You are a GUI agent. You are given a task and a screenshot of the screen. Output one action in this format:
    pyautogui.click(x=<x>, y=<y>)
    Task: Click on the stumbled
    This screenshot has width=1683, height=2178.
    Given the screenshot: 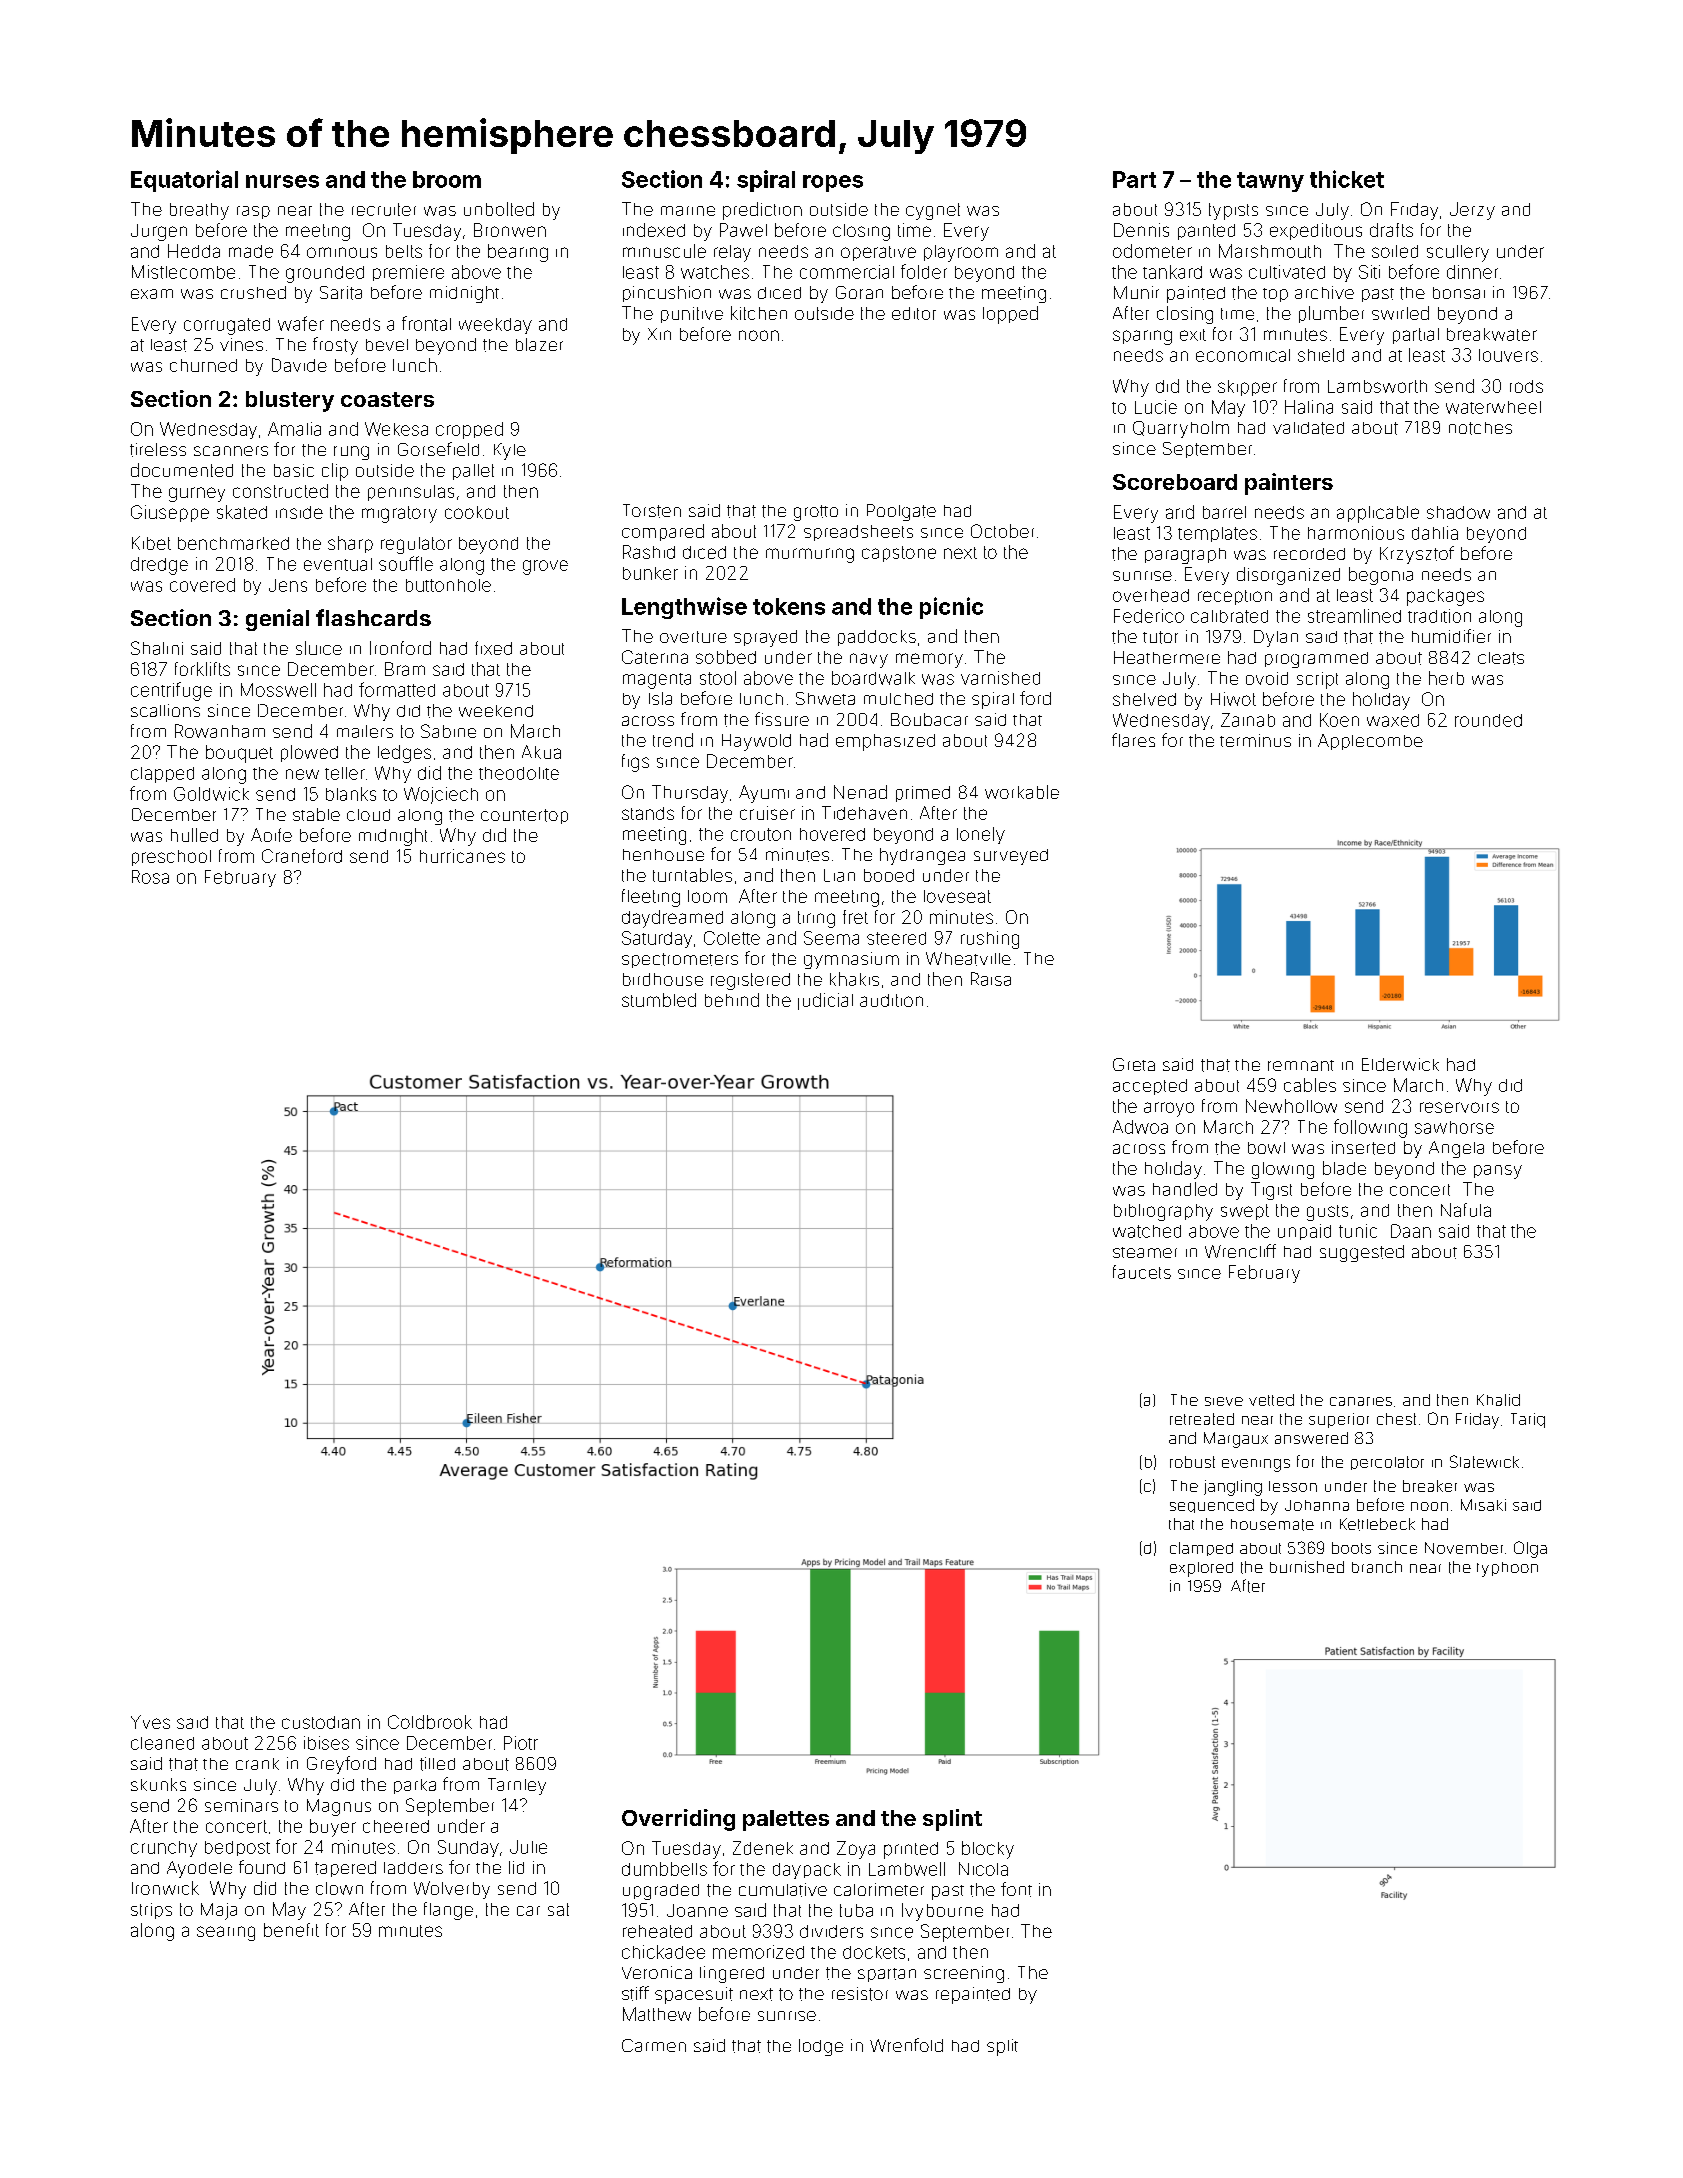 What is the action you would take?
    pyautogui.click(x=659, y=1000)
